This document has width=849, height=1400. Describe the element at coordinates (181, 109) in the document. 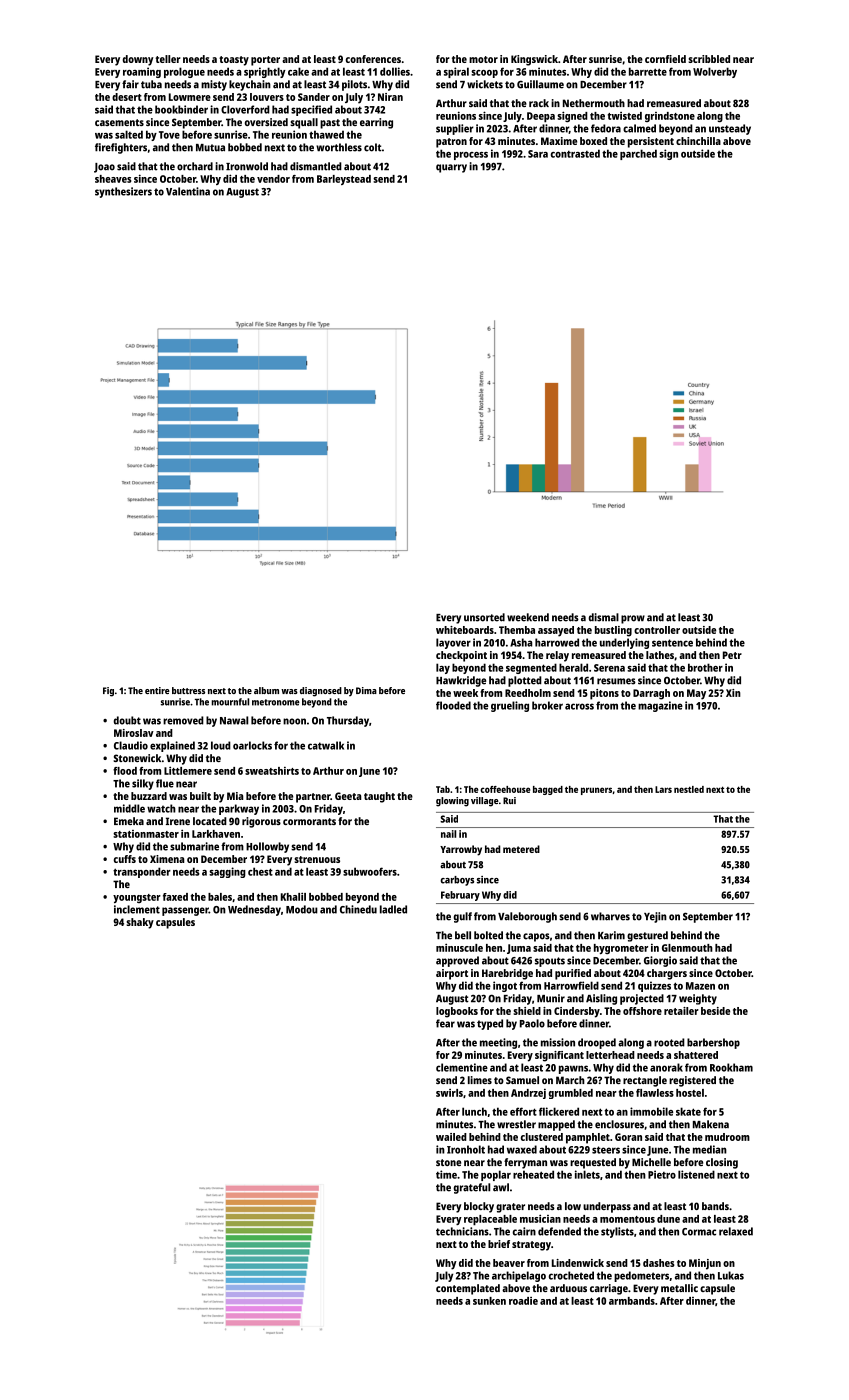

I see `bookbinder` at that location.
